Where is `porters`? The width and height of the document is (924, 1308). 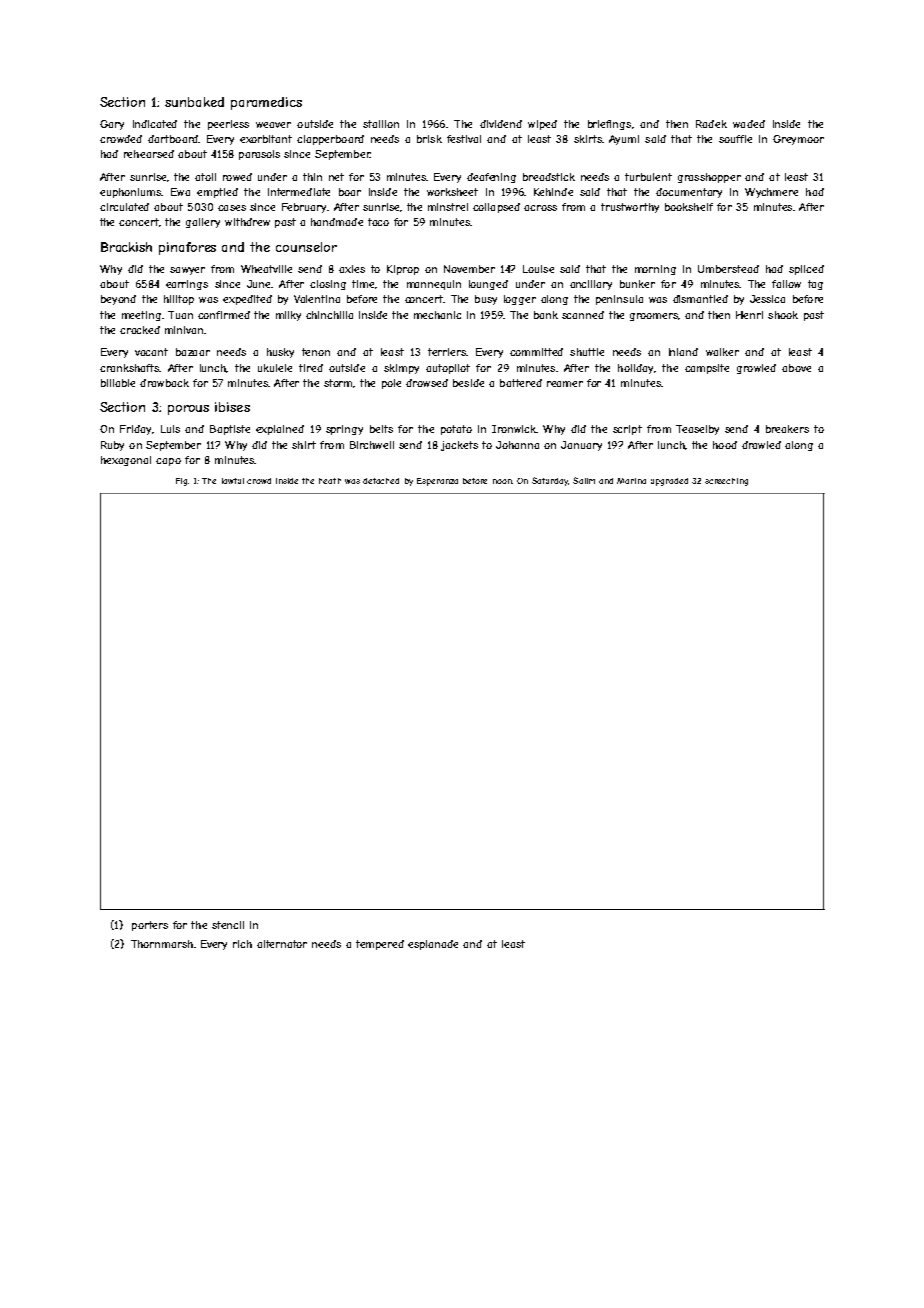 porters is located at coordinates (150, 926).
